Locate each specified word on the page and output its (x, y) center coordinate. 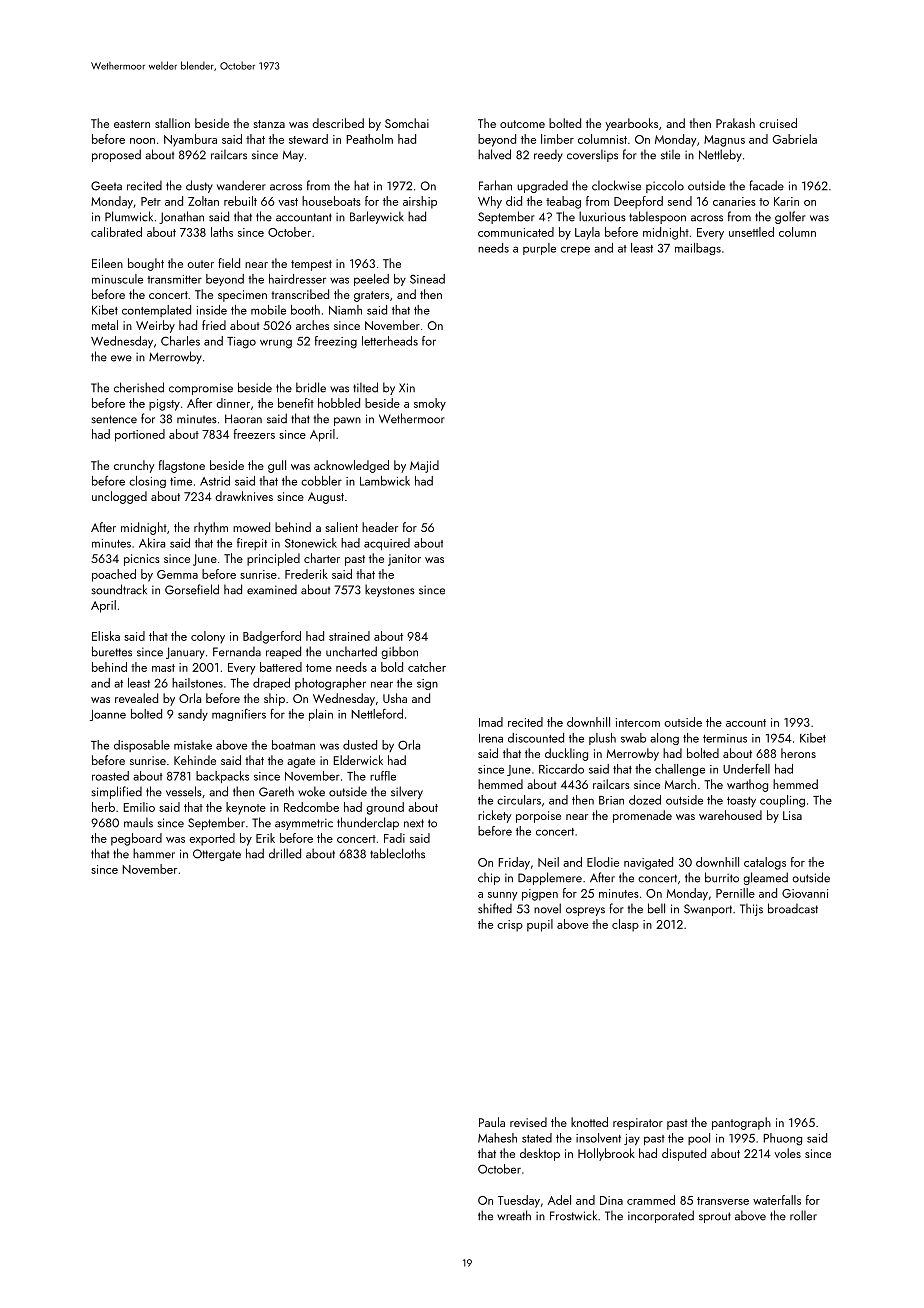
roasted (110, 776)
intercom (638, 722)
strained (349, 636)
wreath (514, 1215)
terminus (725, 738)
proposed (116, 155)
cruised (778, 123)
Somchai (407, 123)
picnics (142, 560)
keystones (390, 590)
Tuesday (519, 1201)
